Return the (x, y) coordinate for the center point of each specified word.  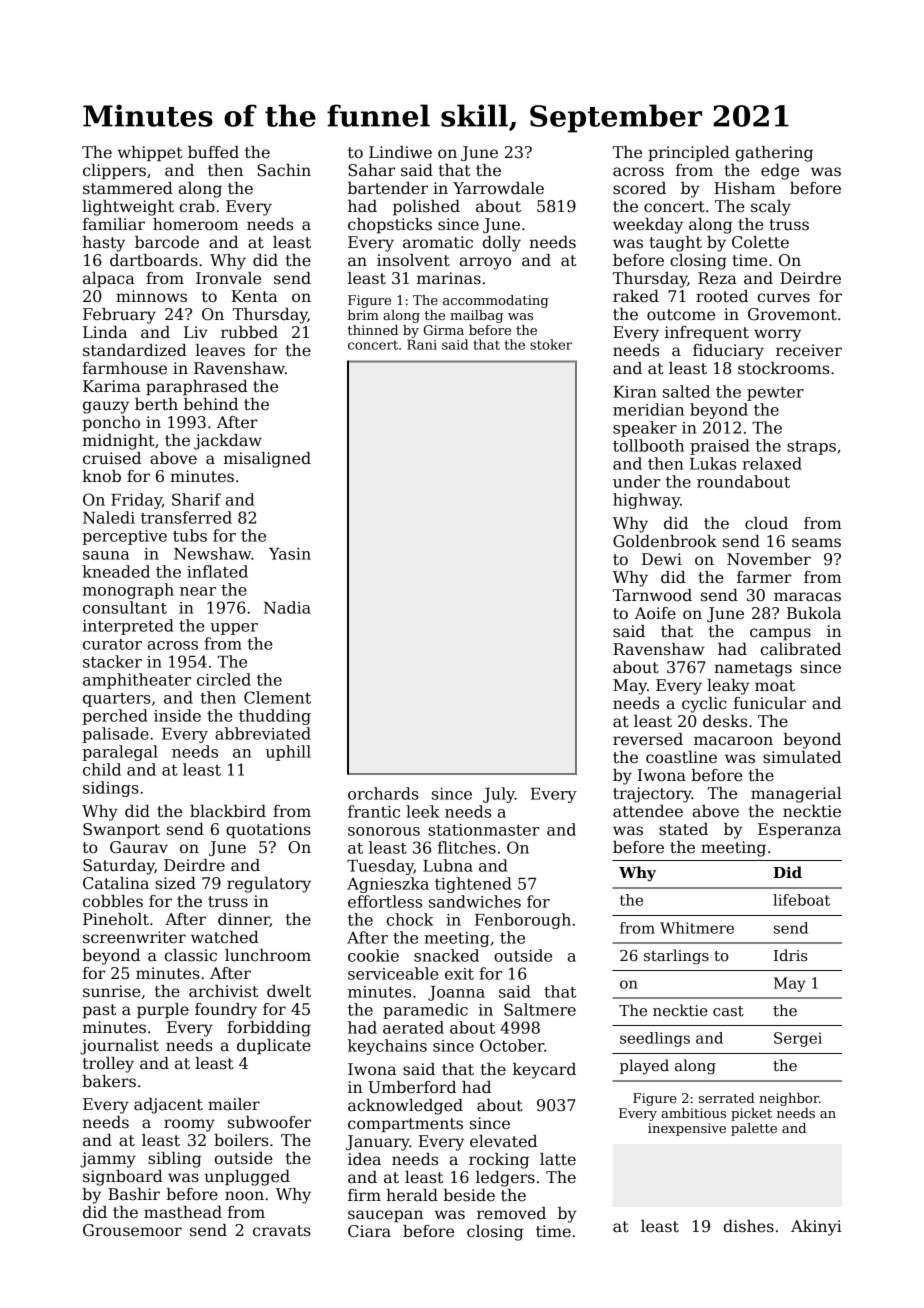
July (499, 795)
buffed (213, 152)
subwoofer (269, 1122)
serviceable (393, 973)
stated (683, 829)
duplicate (274, 1047)
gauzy (106, 407)
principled (689, 154)
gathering (774, 154)
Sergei (798, 1039)
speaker (645, 429)
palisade (115, 735)
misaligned (267, 460)
